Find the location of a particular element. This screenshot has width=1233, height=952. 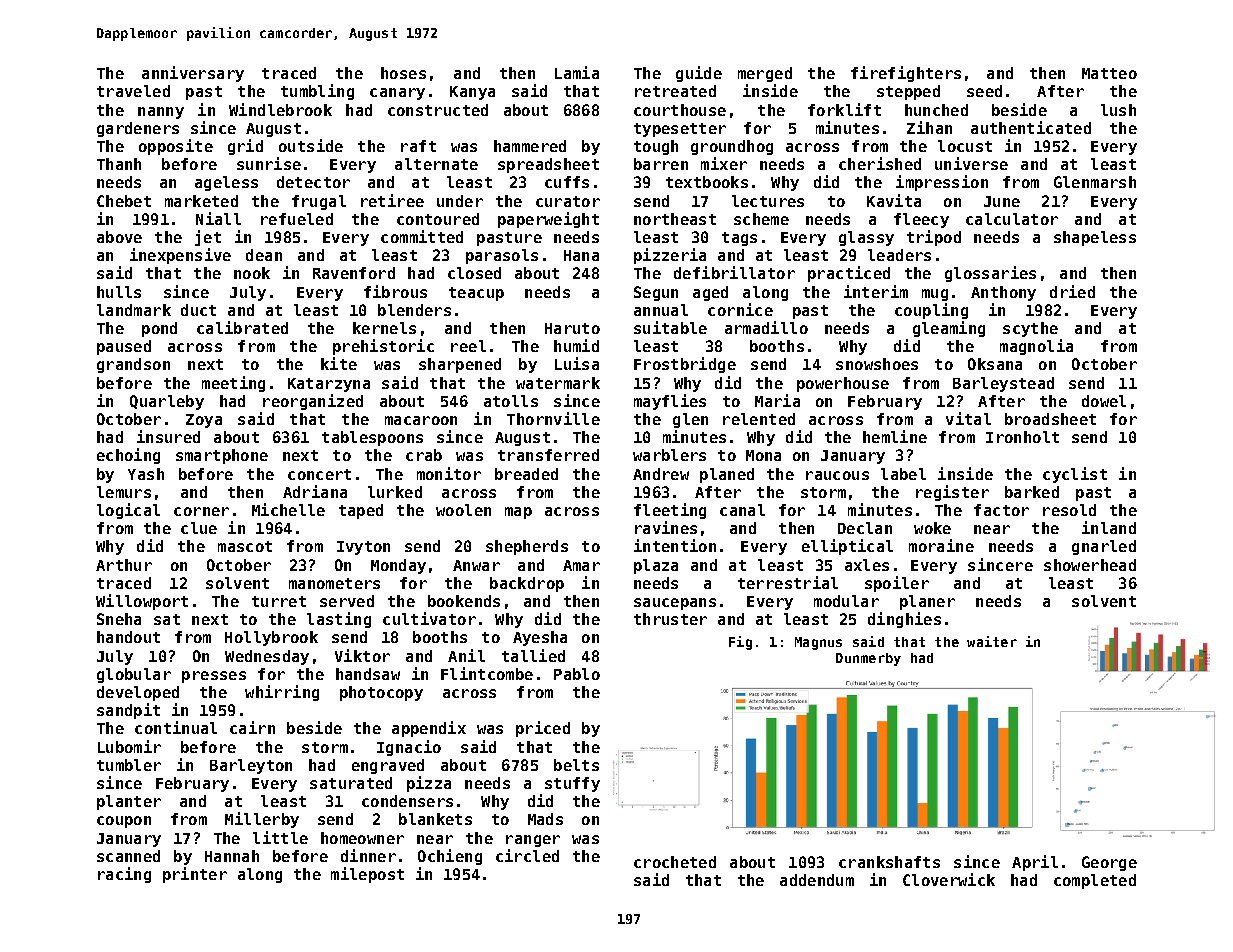

George is located at coordinates (1109, 863).
